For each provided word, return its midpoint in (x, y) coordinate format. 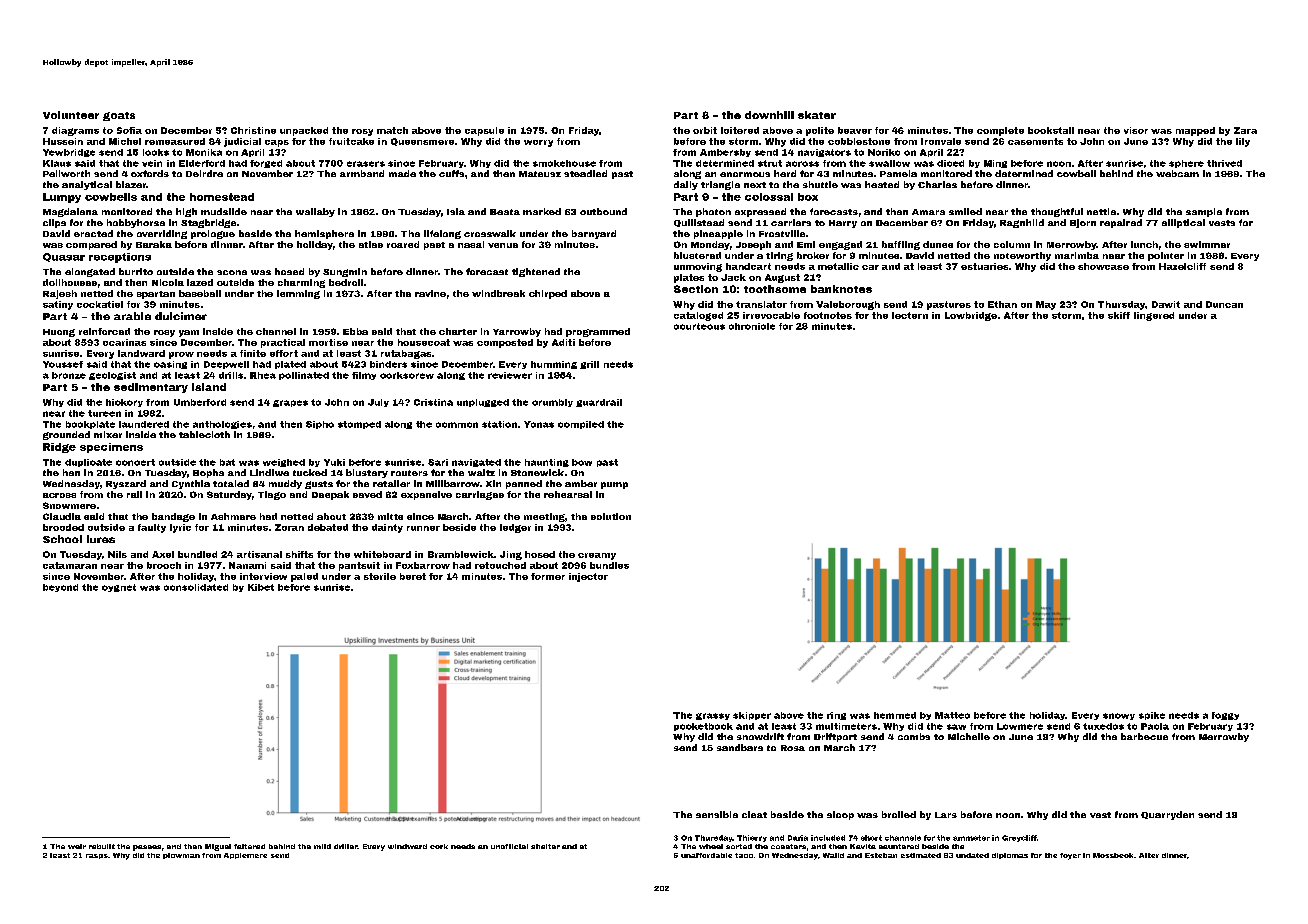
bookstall (1051, 130)
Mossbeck (1113, 855)
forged (266, 164)
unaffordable (706, 855)
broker (813, 255)
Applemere (245, 856)
